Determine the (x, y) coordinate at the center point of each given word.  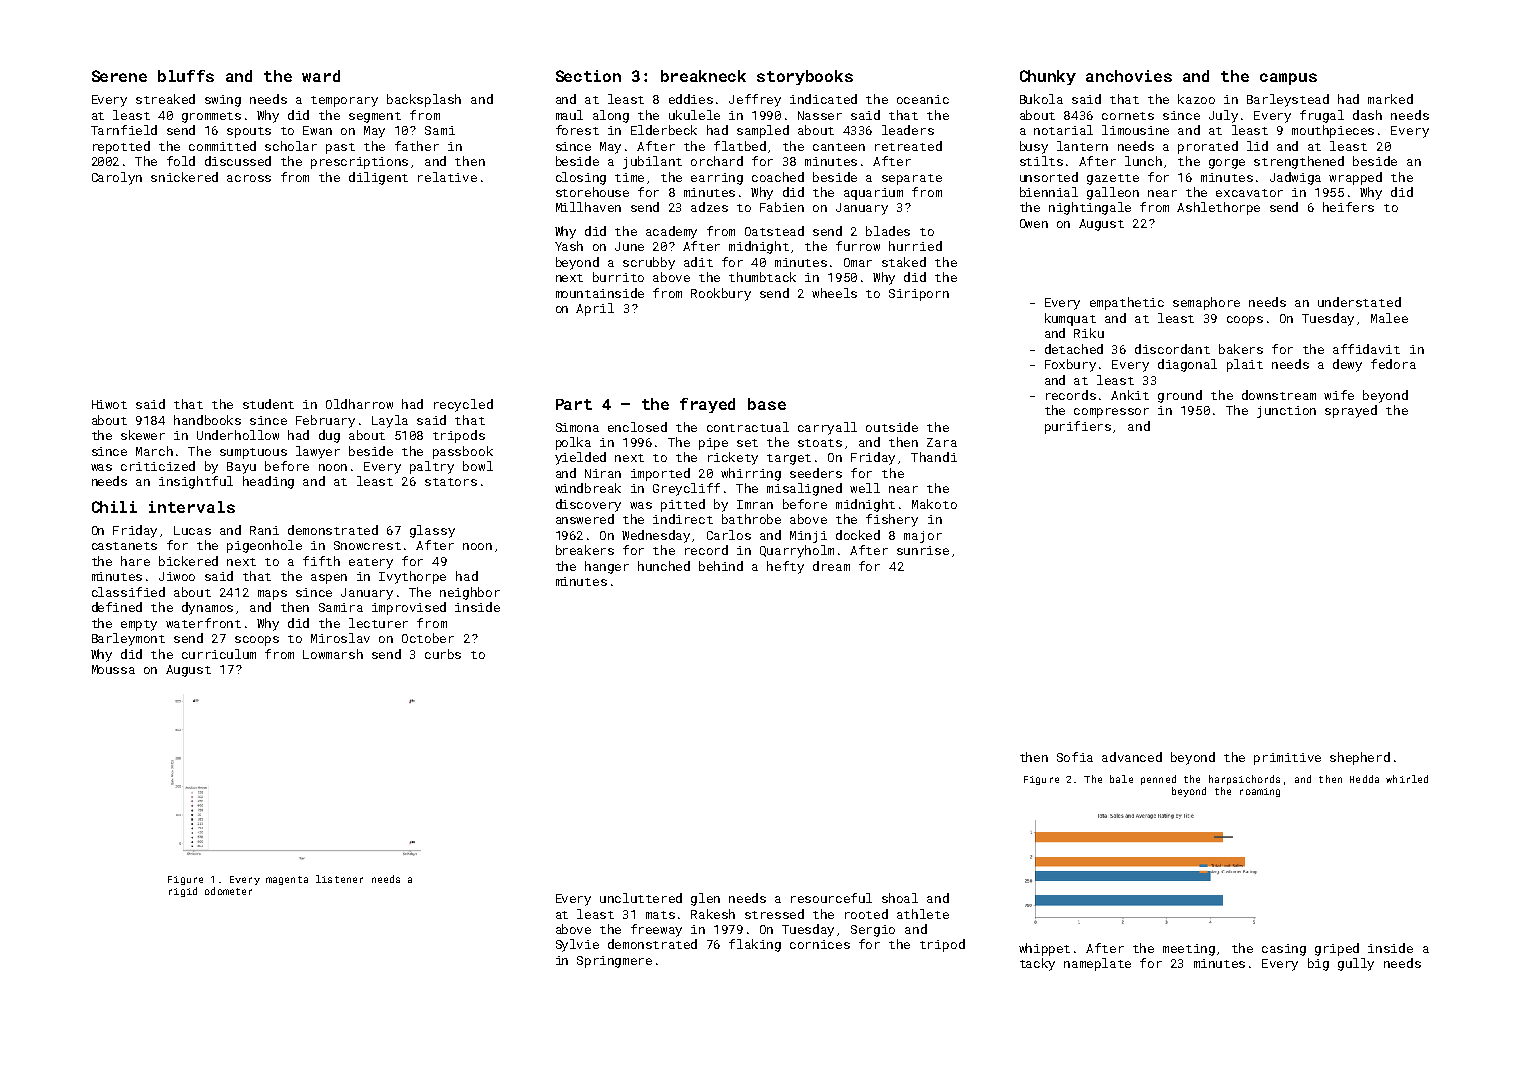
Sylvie (577, 945)
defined (117, 607)
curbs (443, 654)
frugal (1322, 116)
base (767, 404)
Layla (390, 421)
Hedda (1364, 779)
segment (375, 117)
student (268, 404)
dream (831, 566)
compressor (1111, 413)
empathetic (1127, 303)
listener (339, 879)
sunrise (923, 550)
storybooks (805, 77)
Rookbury (721, 294)
